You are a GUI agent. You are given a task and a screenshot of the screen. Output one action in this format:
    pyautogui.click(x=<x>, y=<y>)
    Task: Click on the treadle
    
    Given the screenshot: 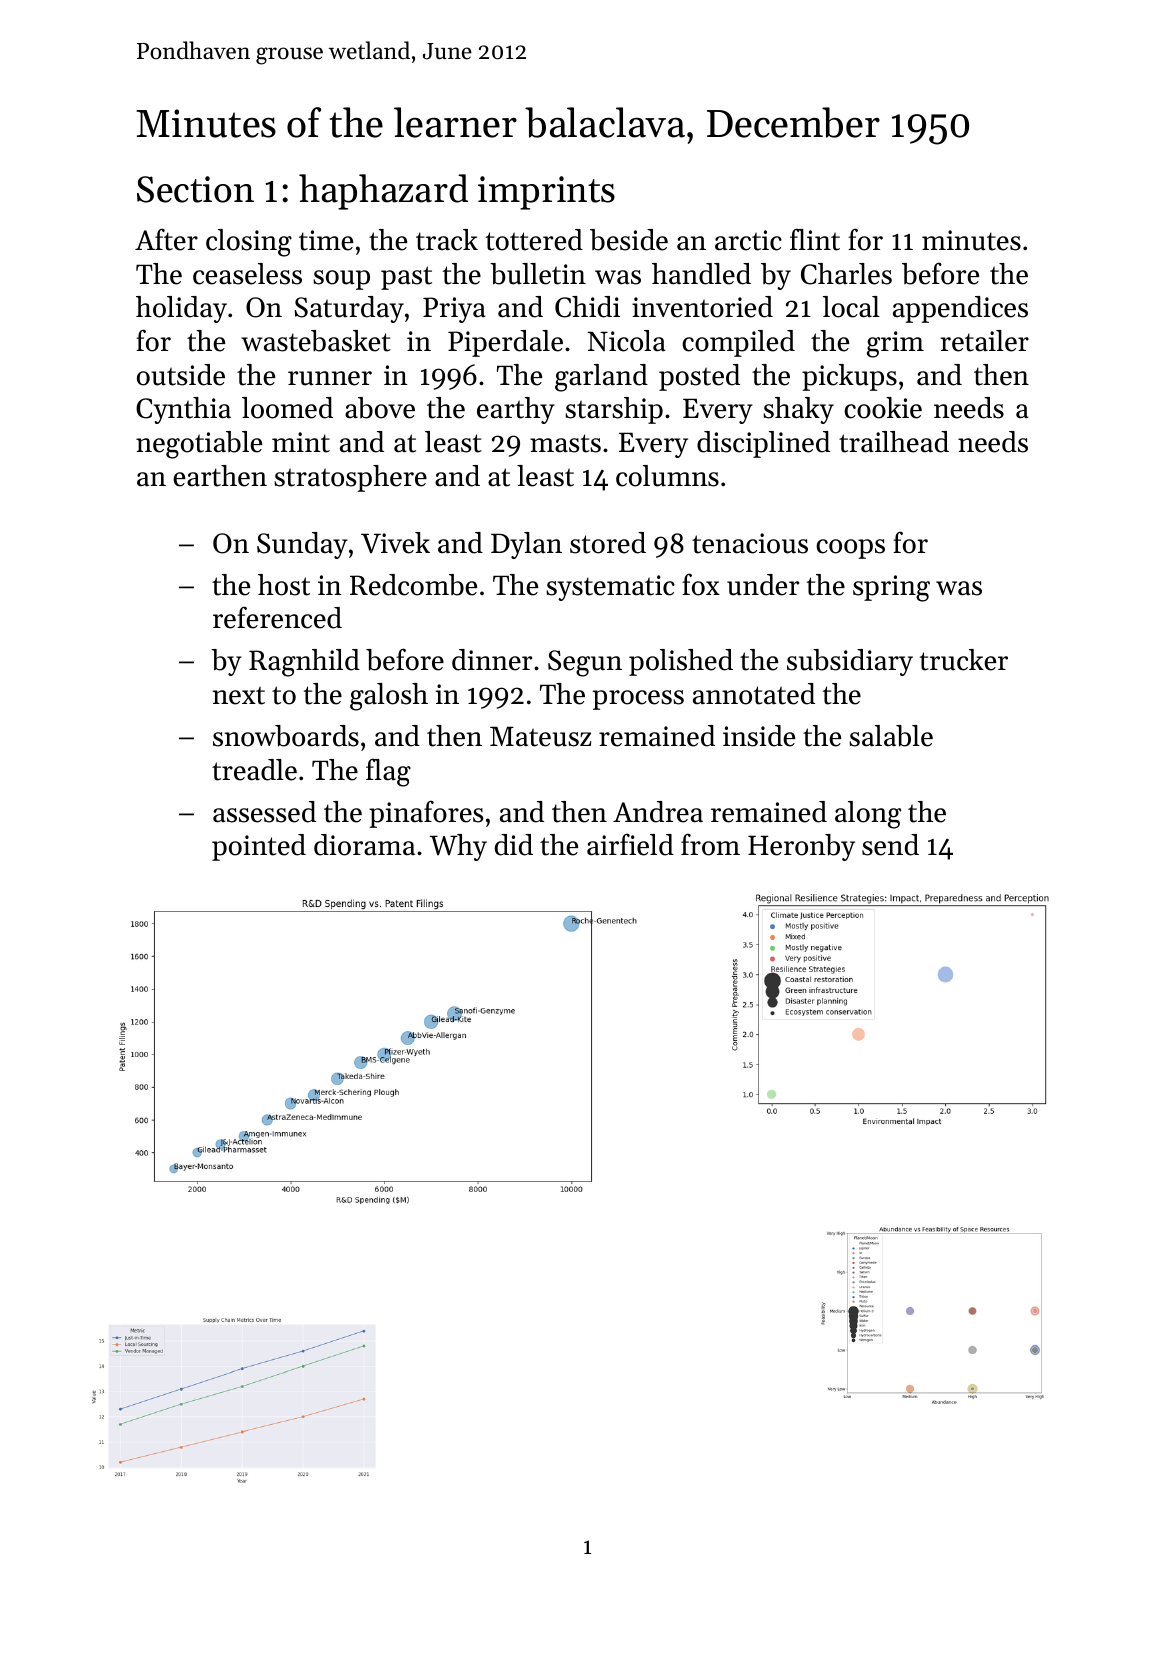 What is the action you would take?
    pyautogui.click(x=254, y=770)
